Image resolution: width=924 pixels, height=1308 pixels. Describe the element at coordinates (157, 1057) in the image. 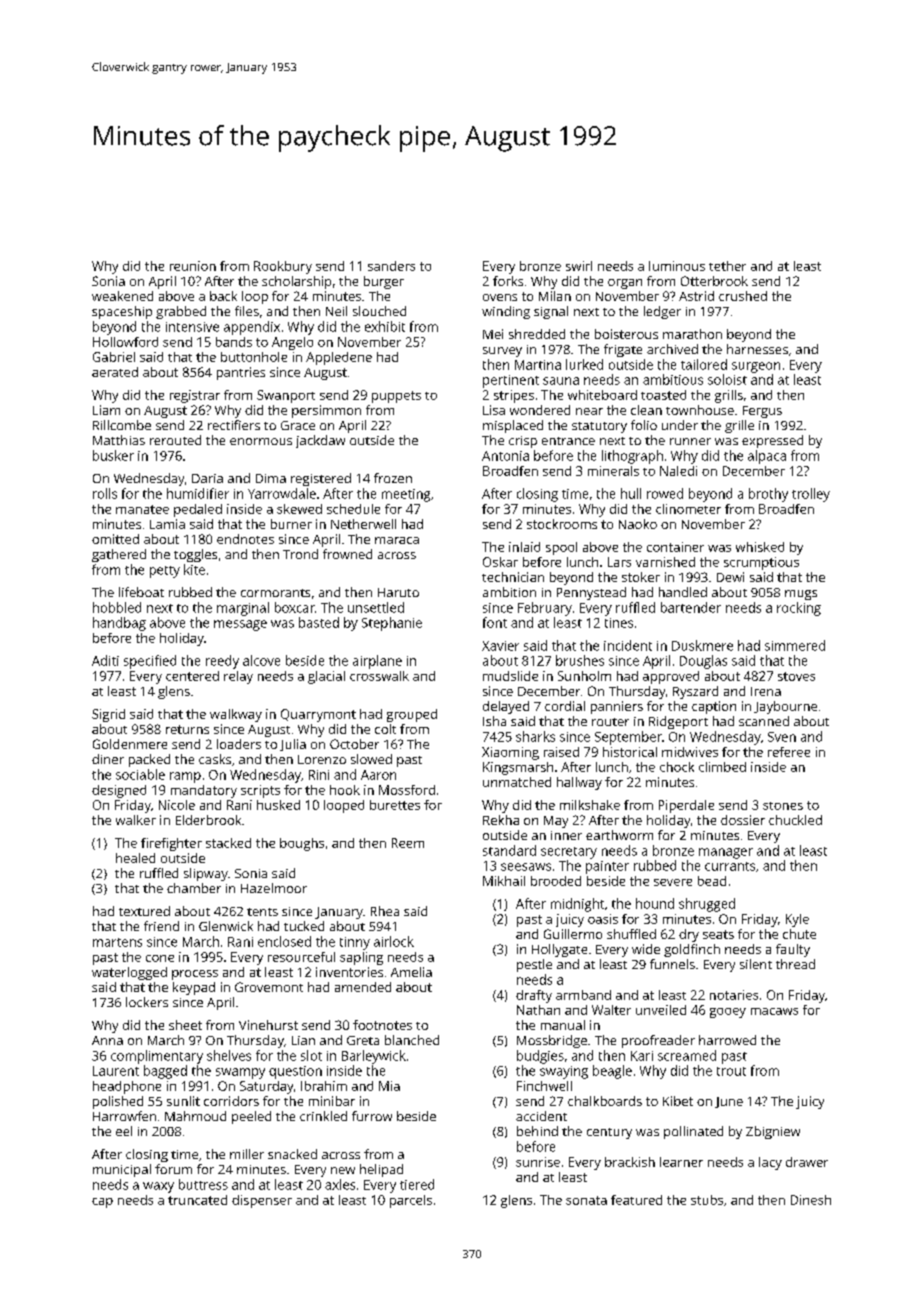

I see `complimentary` at that location.
